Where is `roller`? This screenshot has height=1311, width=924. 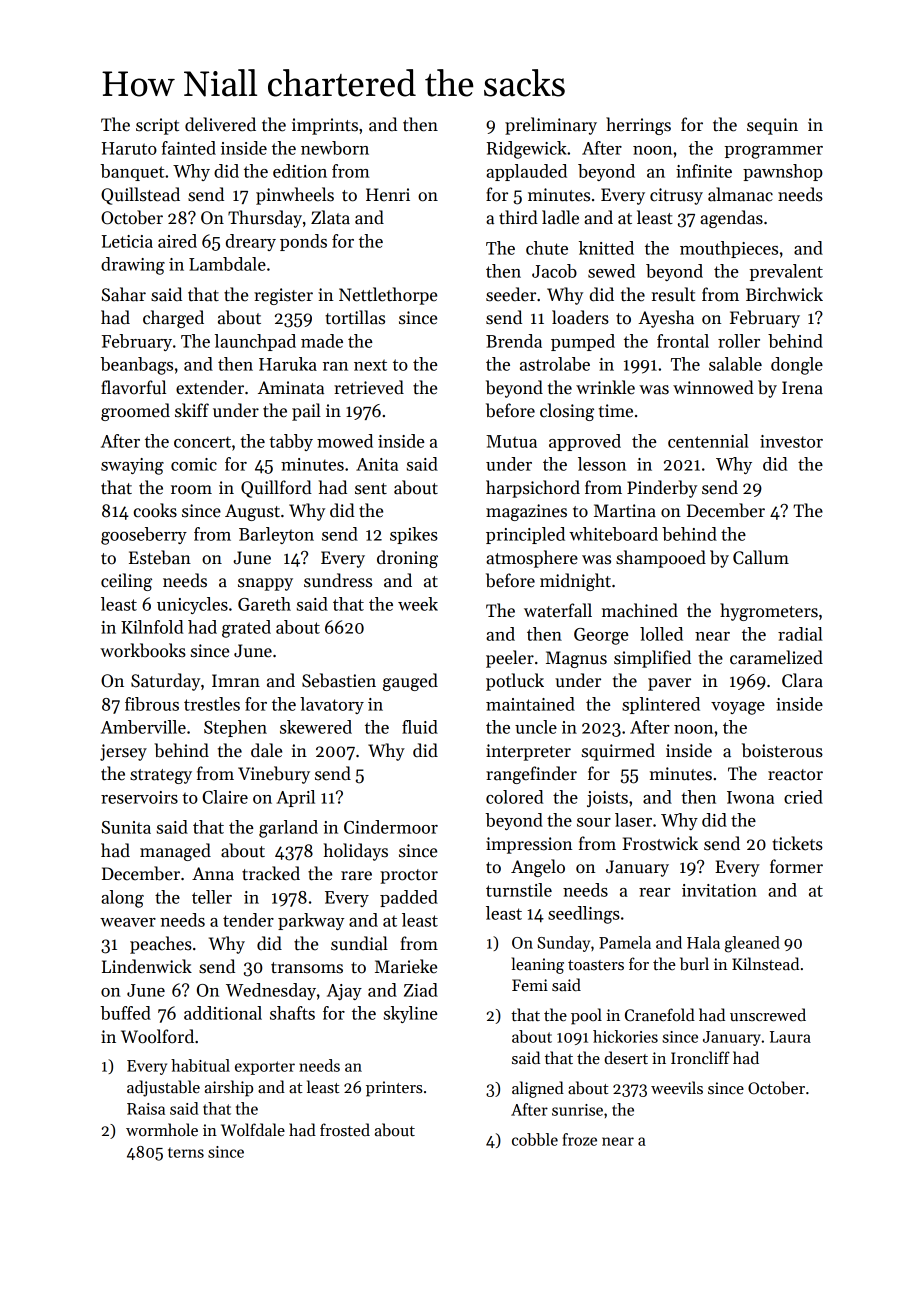 roller is located at coordinates (739, 341).
